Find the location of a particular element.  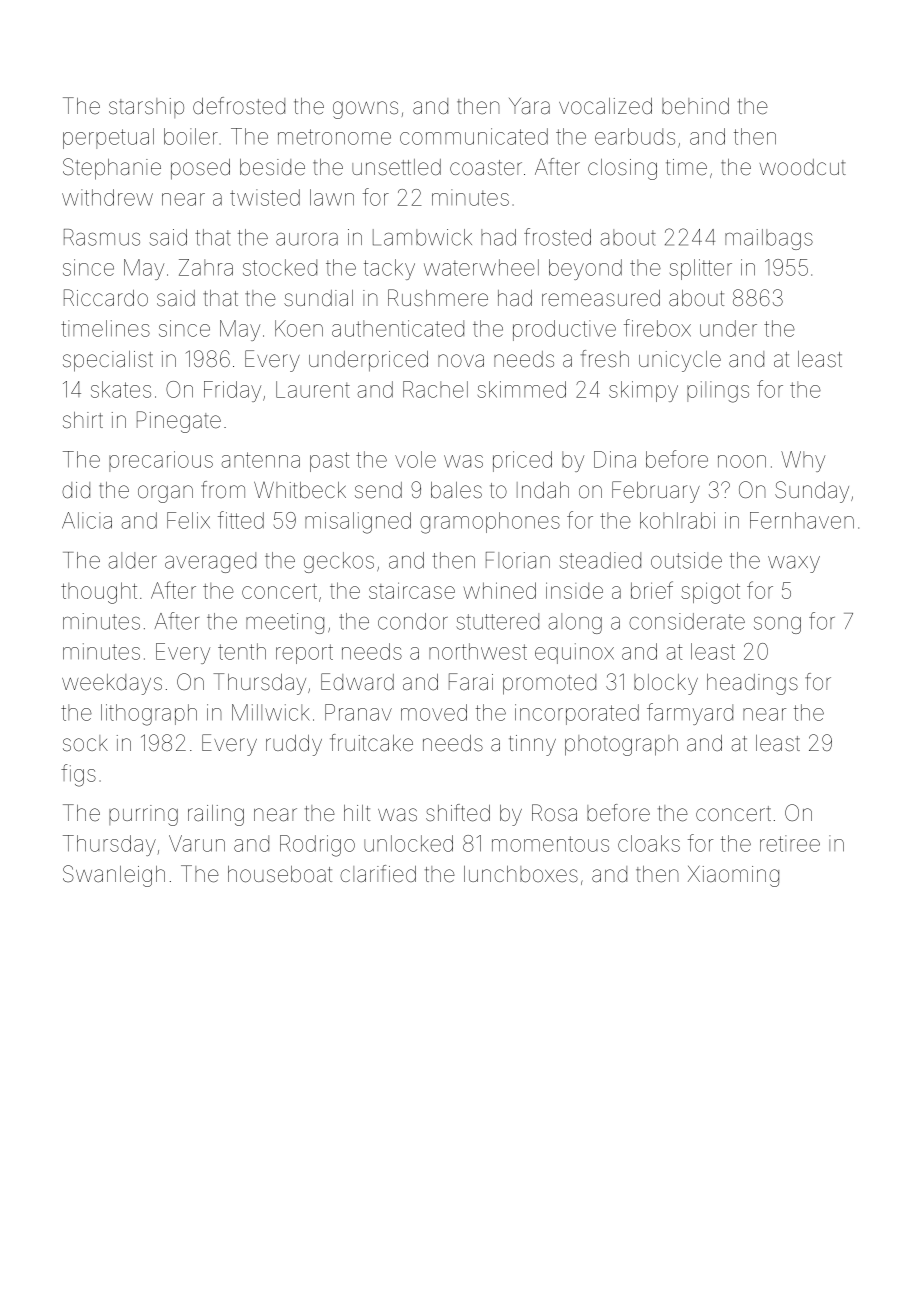

starship is located at coordinates (146, 108).
